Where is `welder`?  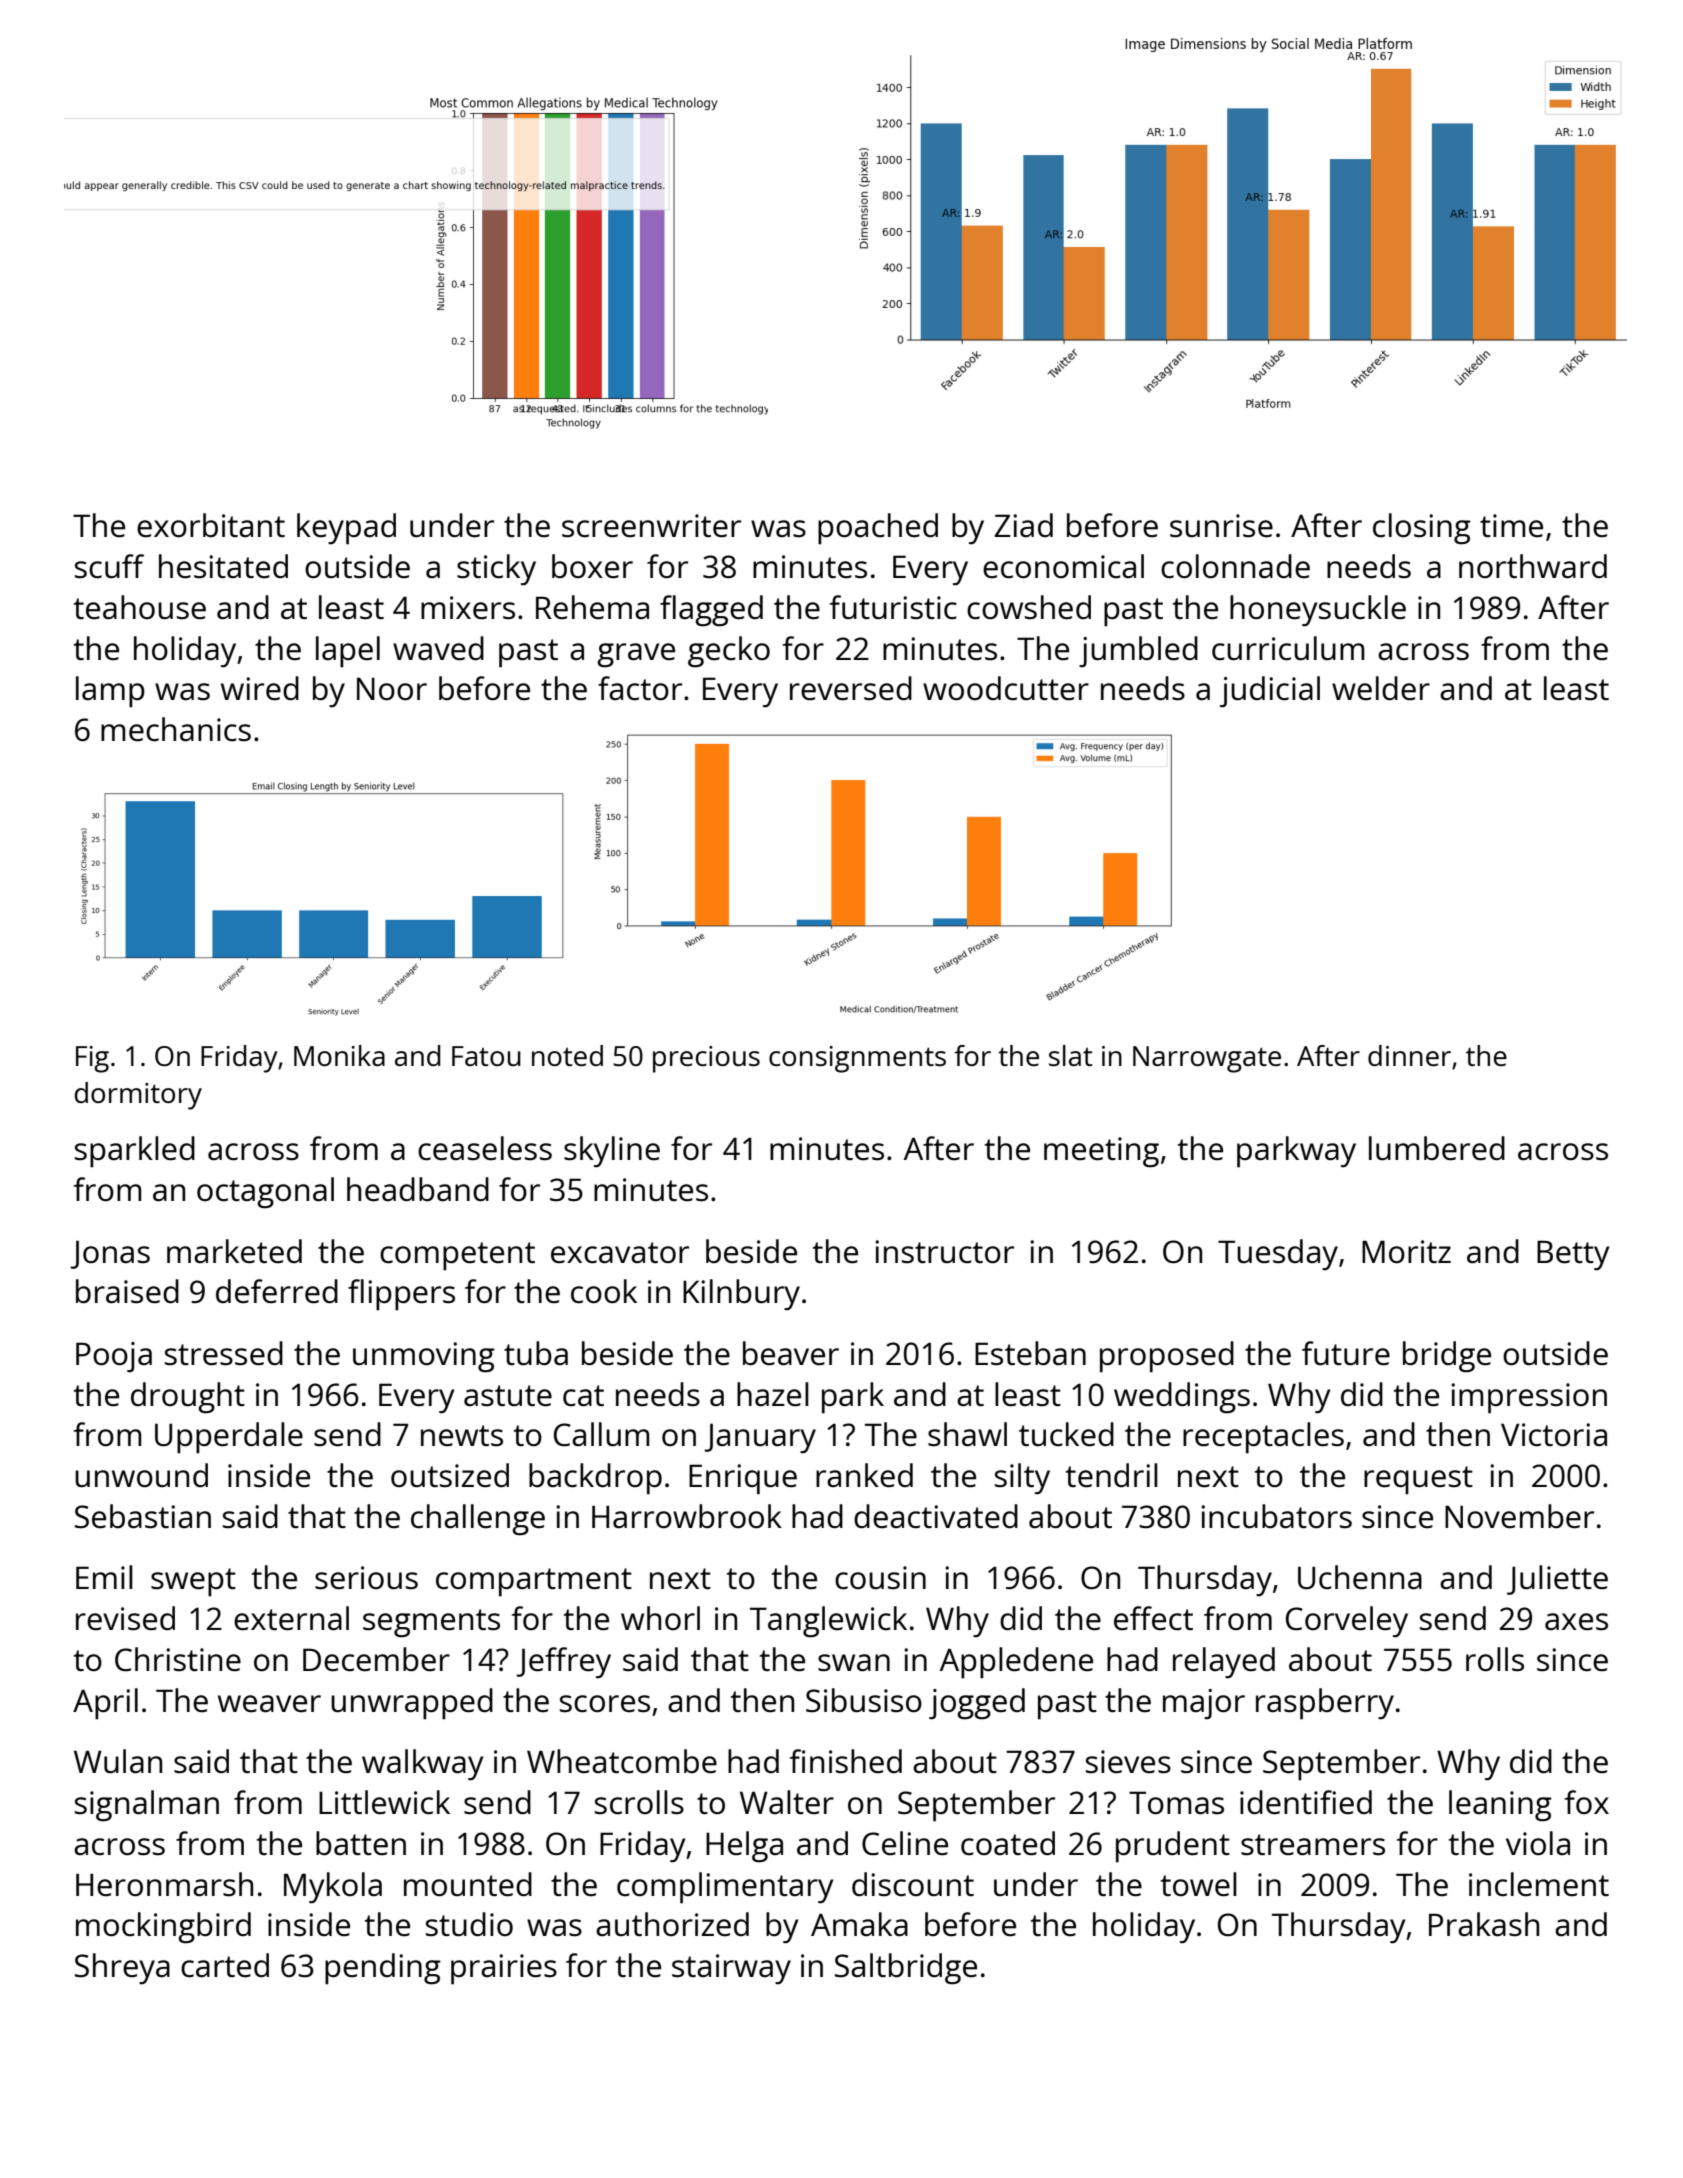
welder is located at coordinates (1381, 688).
